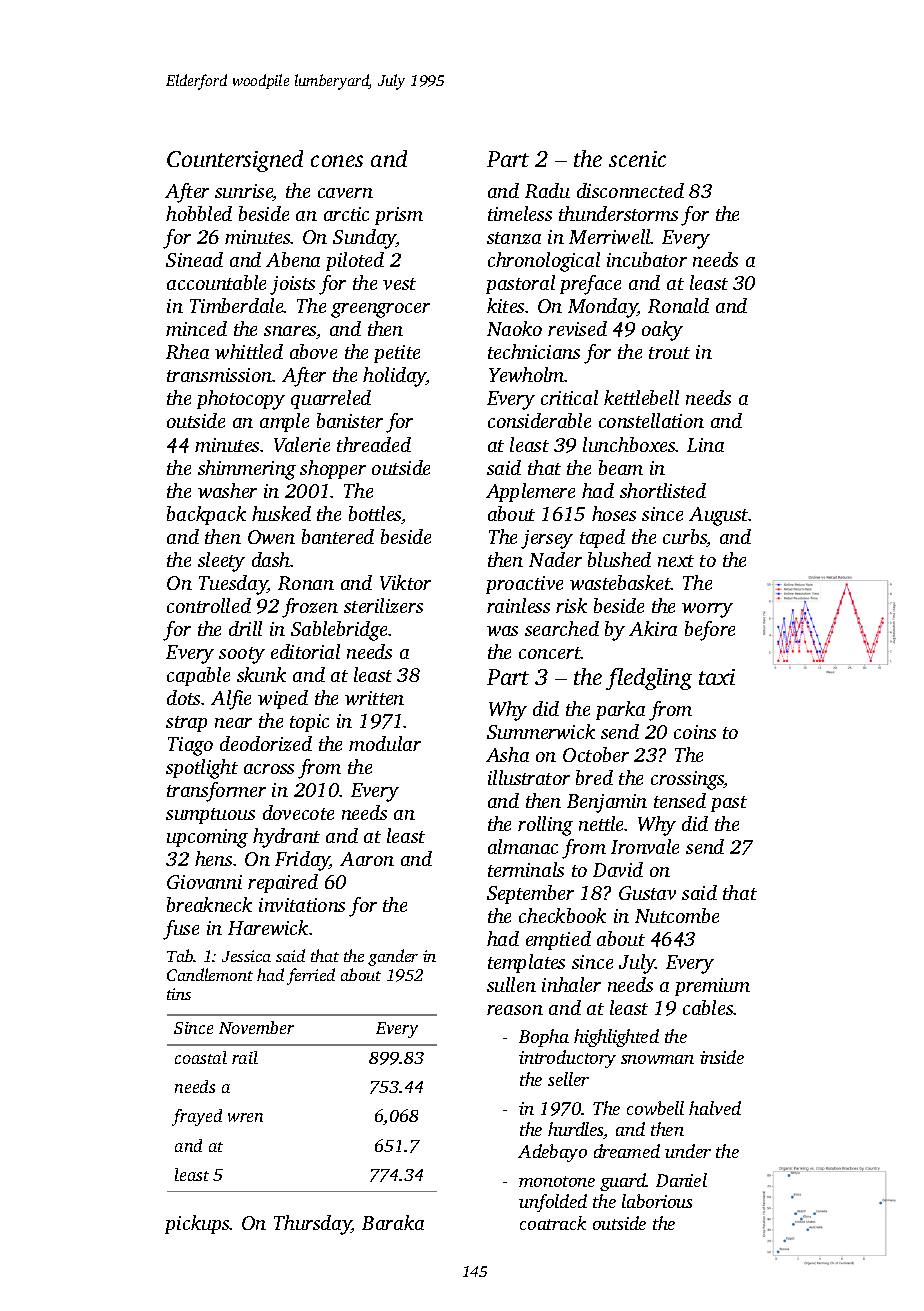 This document has width=924, height=1311. I want to click on Baraka, so click(393, 1222).
